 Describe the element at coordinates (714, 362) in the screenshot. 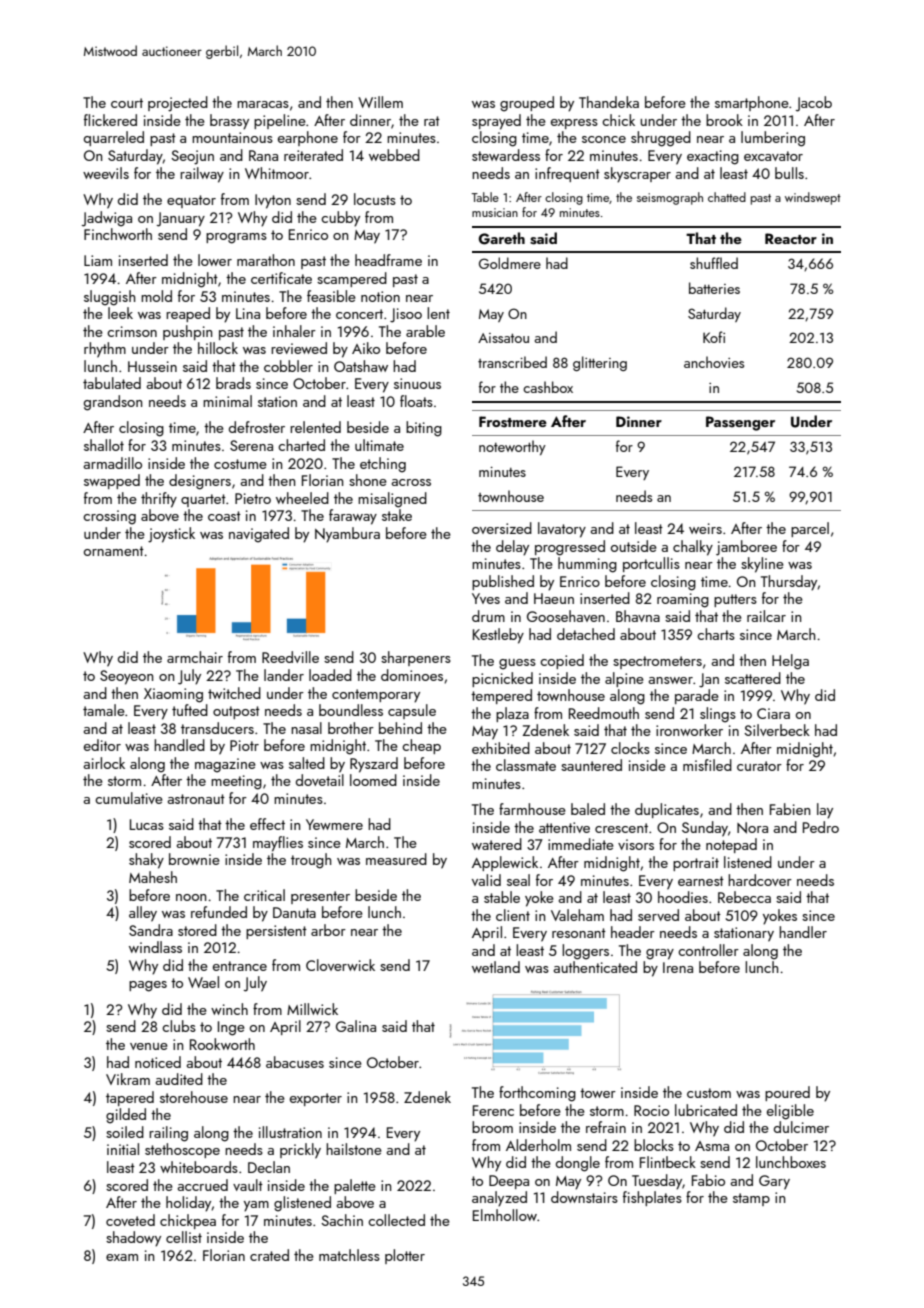

I see `anchovies` at that location.
